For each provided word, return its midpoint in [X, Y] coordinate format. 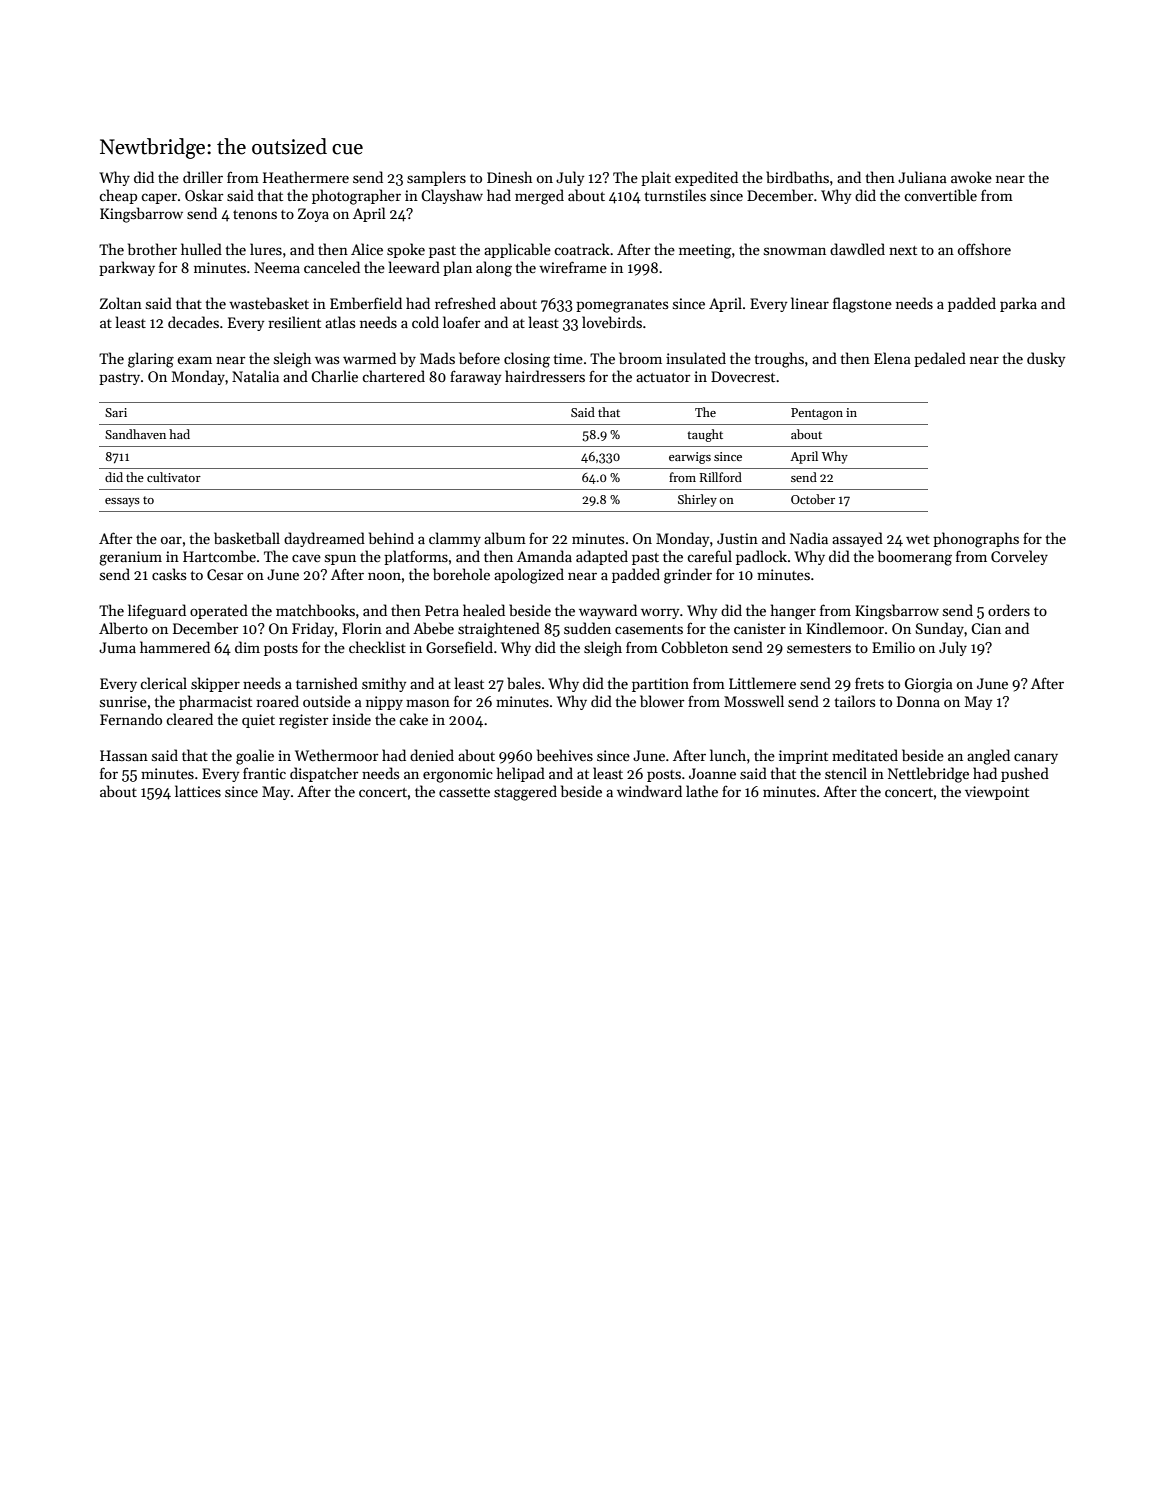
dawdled [857, 249]
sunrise [123, 701]
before [479, 358]
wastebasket [269, 303]
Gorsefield [459, 647]
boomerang [915, 558]
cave [306, 558]
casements [649, 629]
